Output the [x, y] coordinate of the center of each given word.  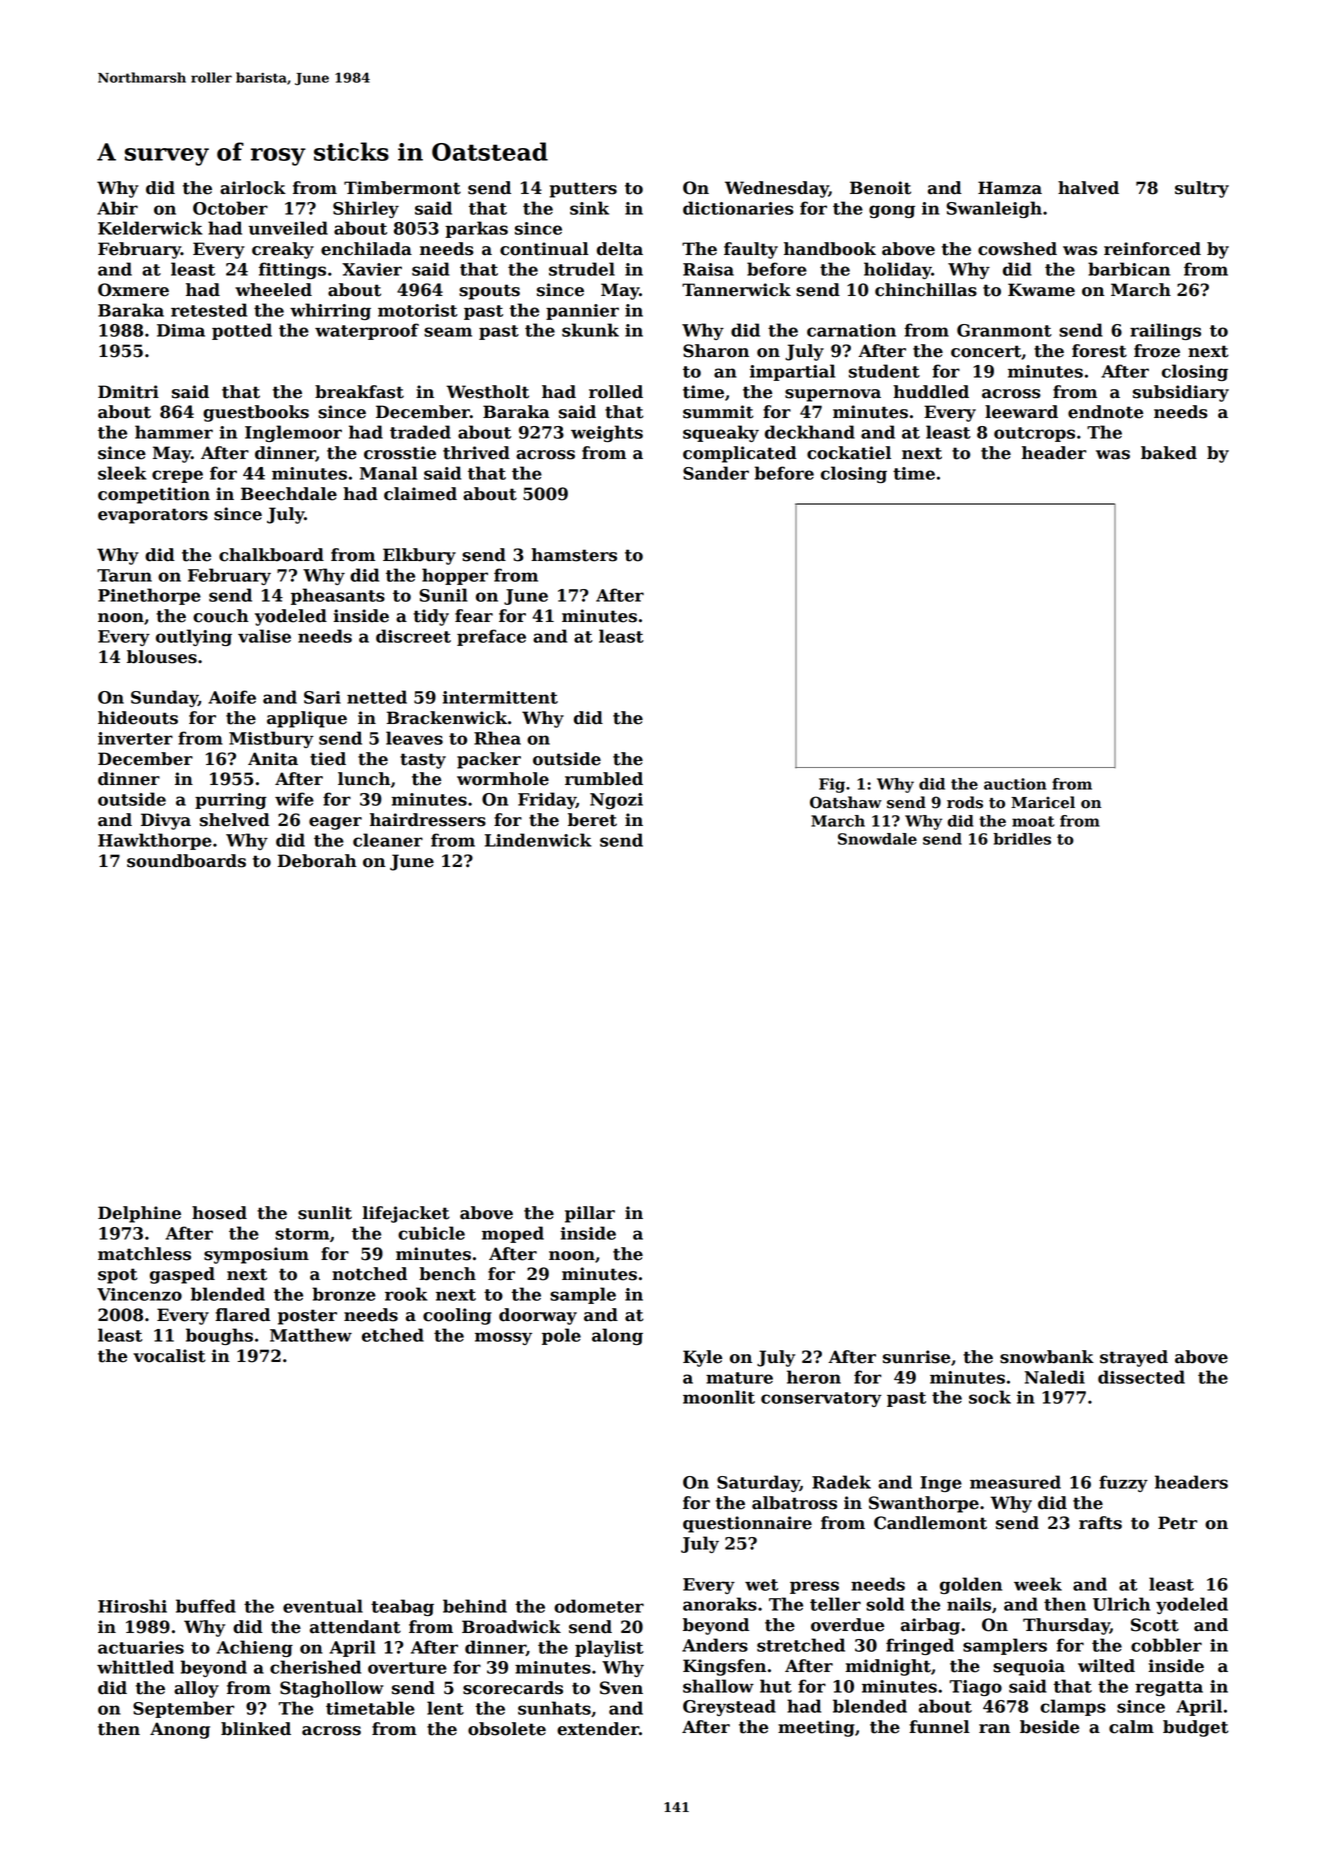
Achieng [254, 1648]
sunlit [325, 1213]
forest [1099, 351]
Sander [716, 473]
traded [420, 432]
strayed [1134, 1358]
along [617, 1336]
